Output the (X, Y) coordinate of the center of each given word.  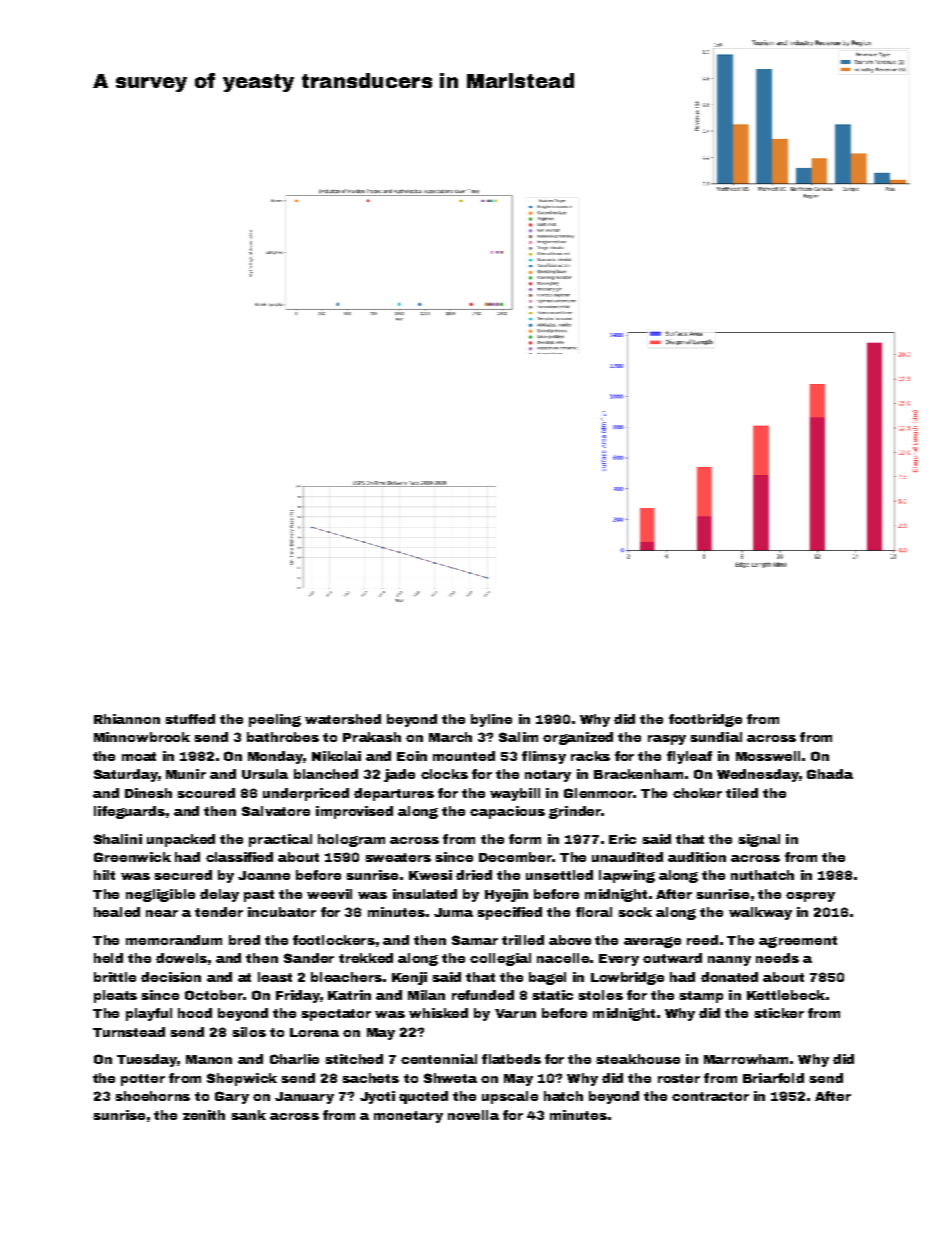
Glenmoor (598, 793)
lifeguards (129, 812)
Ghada (830, 774)
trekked (366, 958)
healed (117, 912)
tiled (742, 793)
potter (143, 1080)
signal (759, 840)
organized (578, 738)
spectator (336, 1015)
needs (777, 958)
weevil (329, 894)
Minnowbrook (142, 737)
